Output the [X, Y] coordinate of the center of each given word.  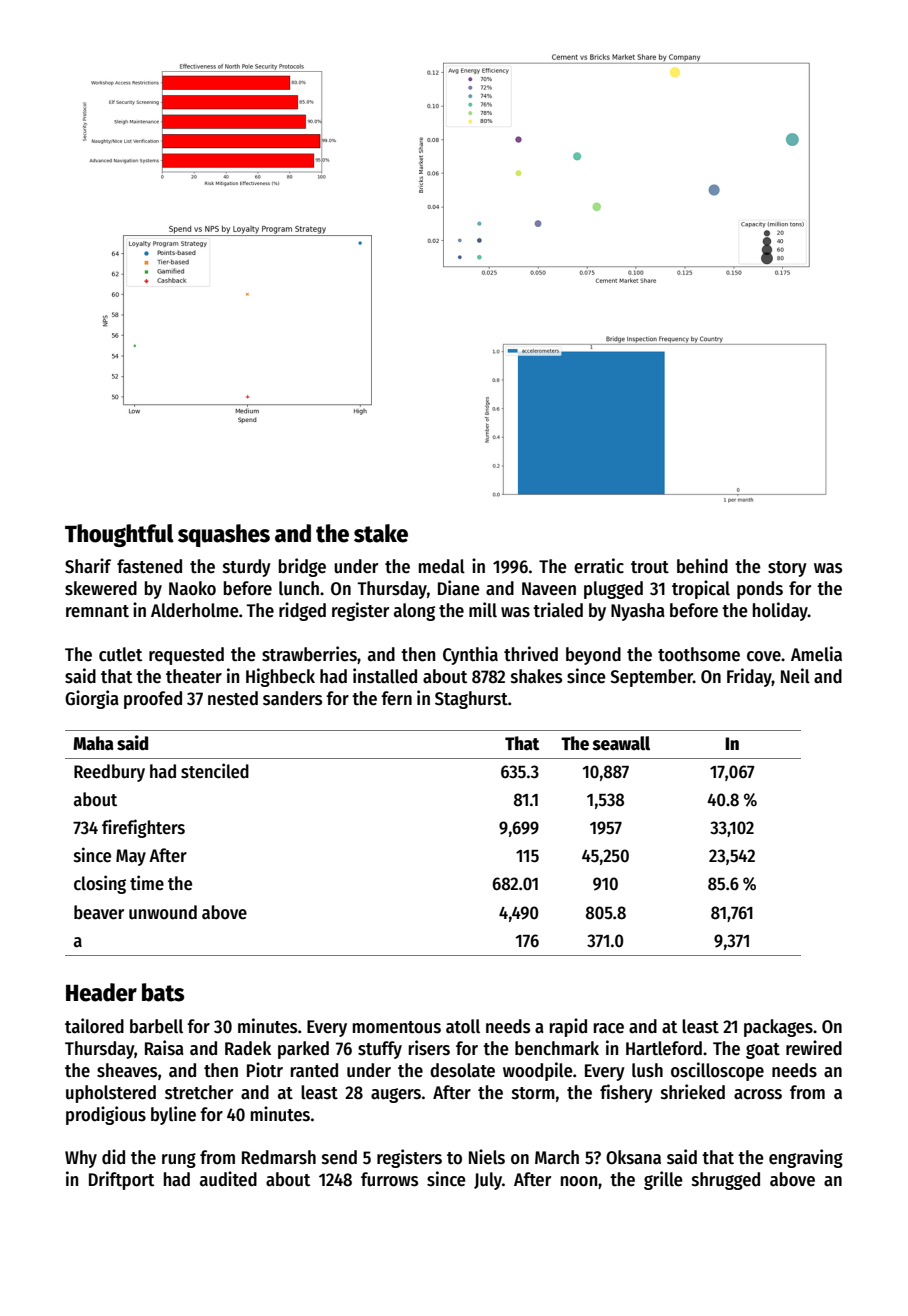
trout [650, 567]
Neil [795, 676]
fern [396, 698]
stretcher [199, 1092]
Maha [93, 743]
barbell [156, 1026]
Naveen [549, 589]
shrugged [726, 1181]
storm [533, 1093]
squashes [224, 535]
